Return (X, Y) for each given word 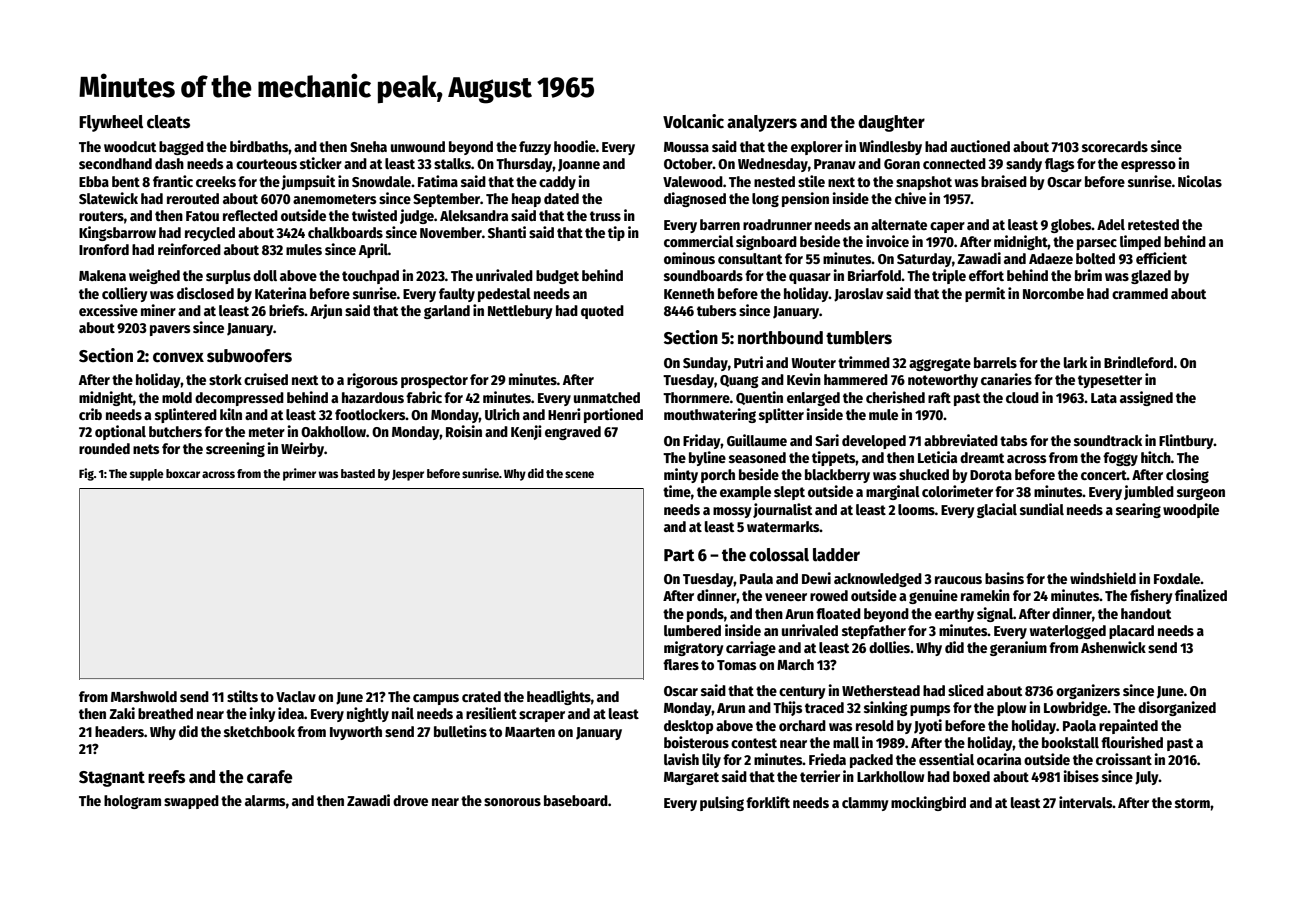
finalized (1201, 595)
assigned (1146, 398)
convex (178, 357)
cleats (168, 122)
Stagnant (112, 779)
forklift (768, 802)
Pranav (835, 164)
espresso (1148, 166)
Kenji (526, 432)
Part (679, 555)
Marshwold (144, 696)
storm (1192, 803)
